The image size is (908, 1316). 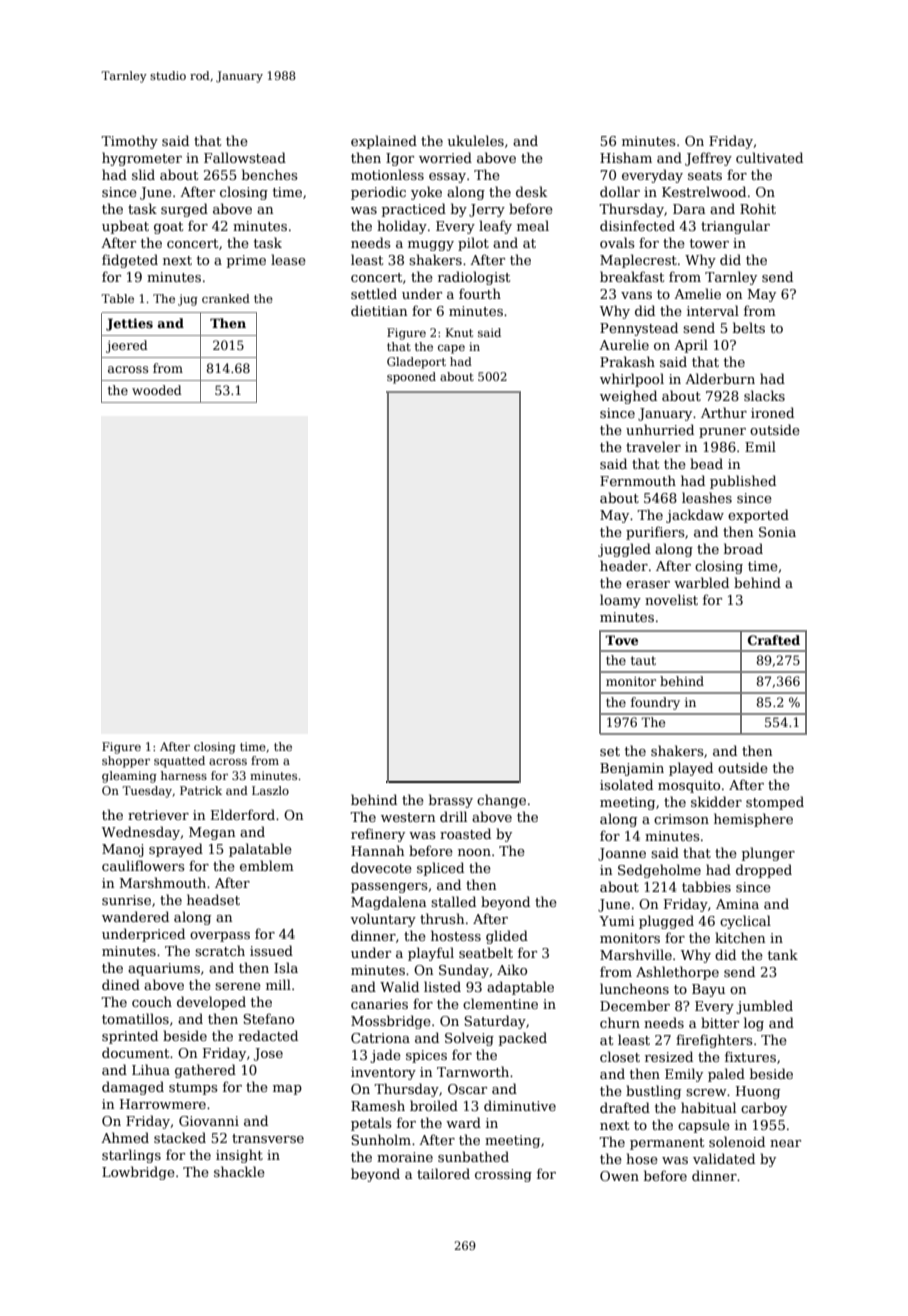 I want to click on Crafted, so click(x=774, y=640).
